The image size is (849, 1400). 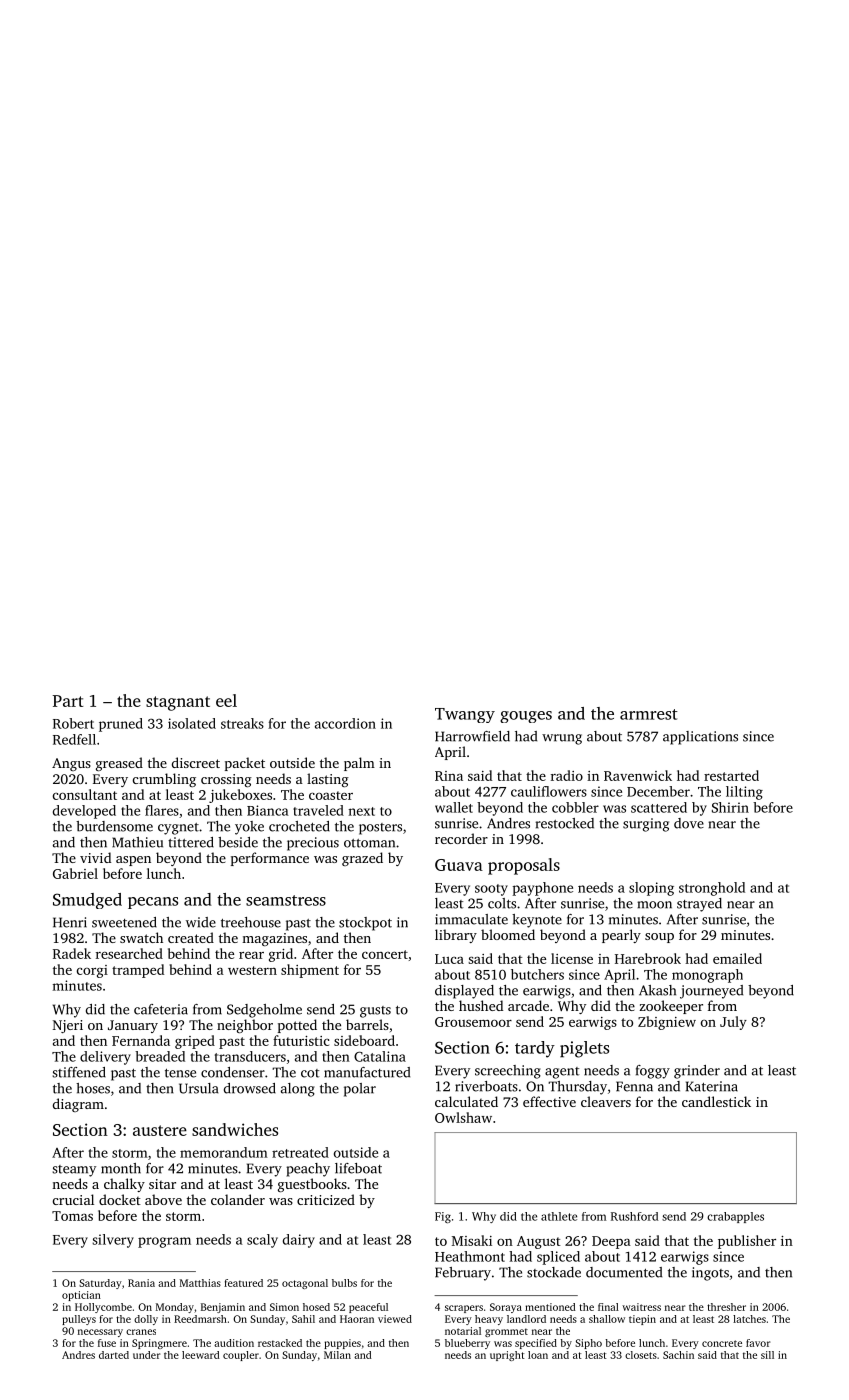 What do you see at coordinates (472, 1240) in the screenshot?
I see `Misaki` at bounding box center [472, 1240].
